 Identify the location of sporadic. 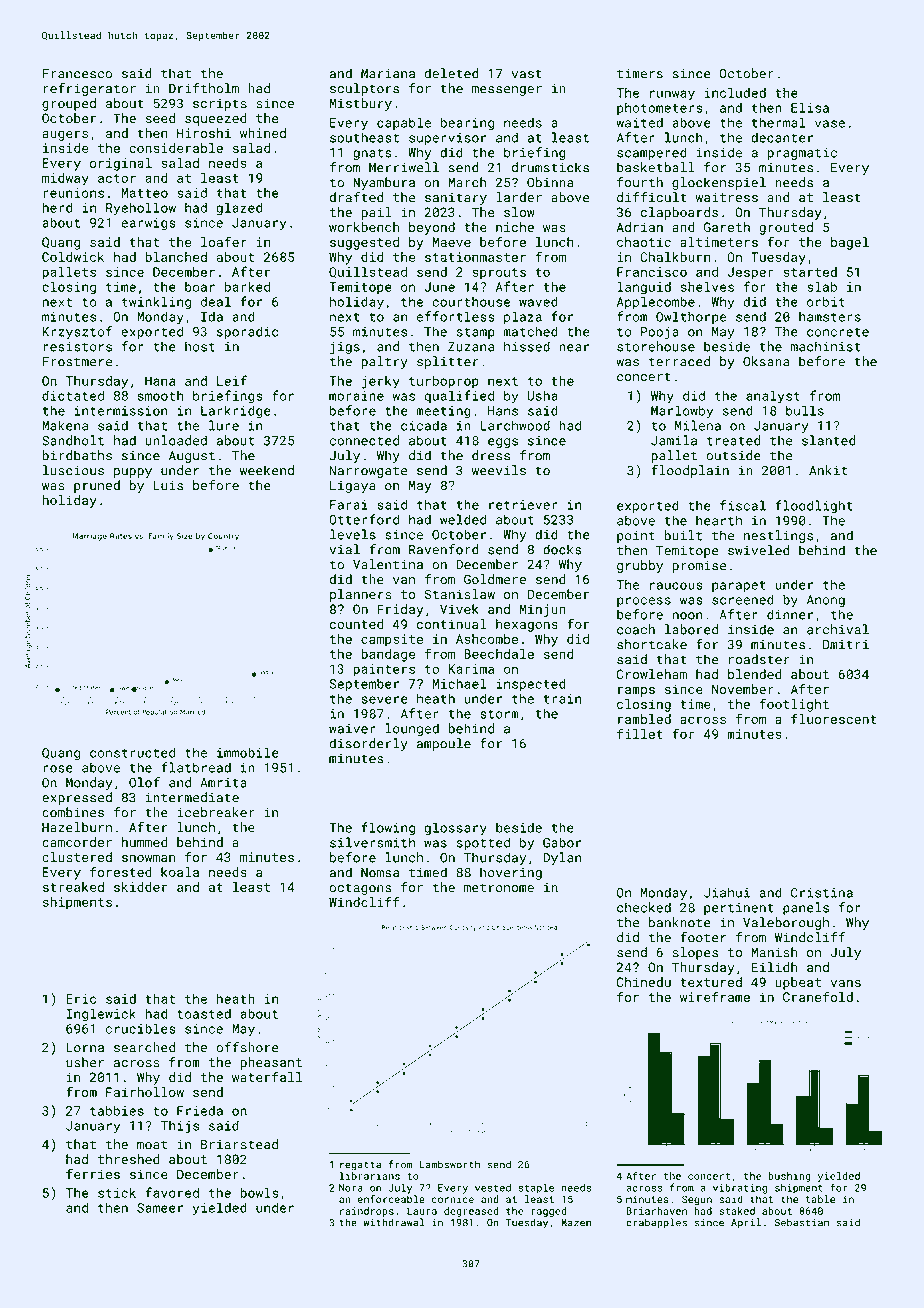
(247, 332).
